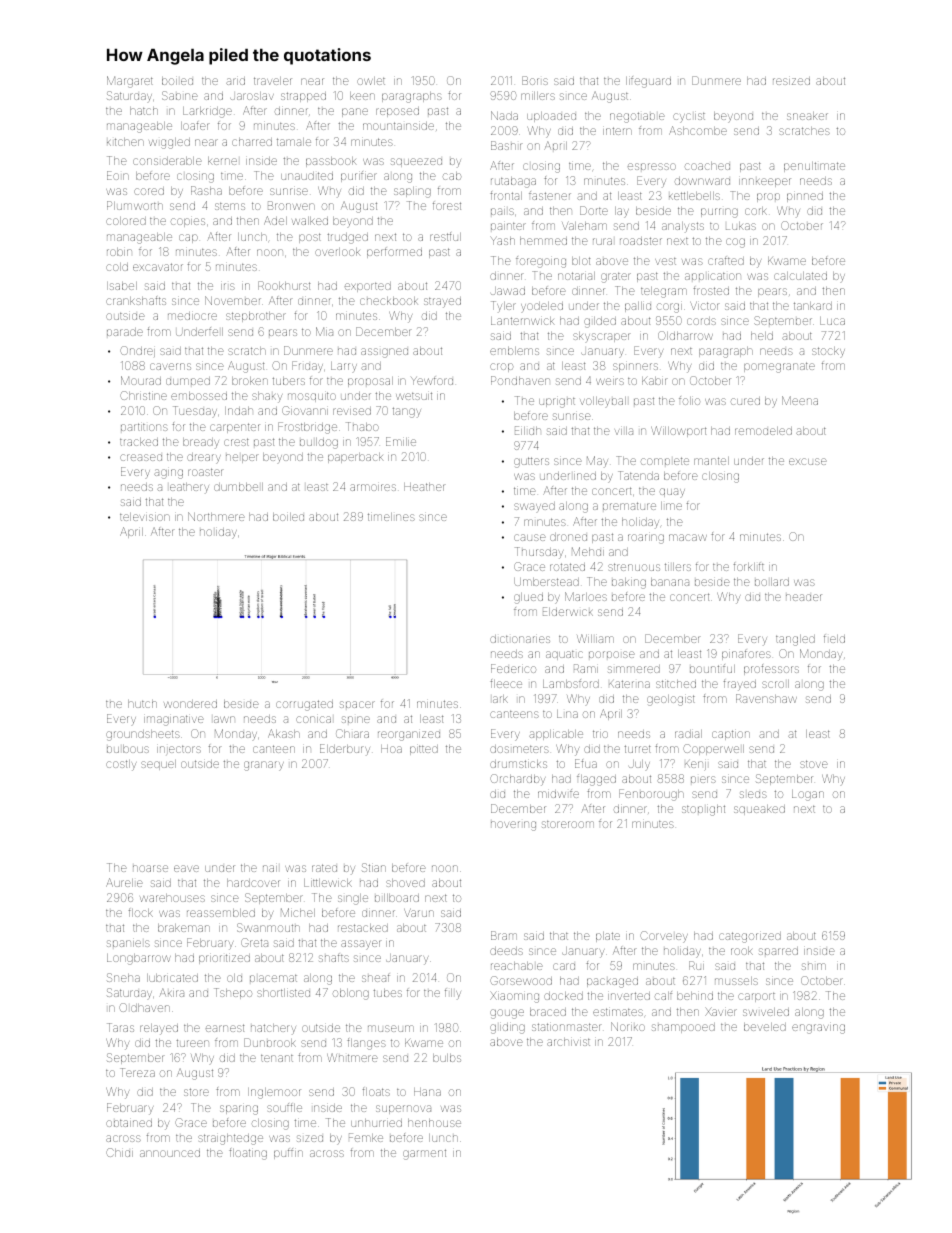 The width and height of the screenshot is (952, 1233). Describe the element at coordinates (405, 883) in the screenshot. I see `shoved` at that location.
